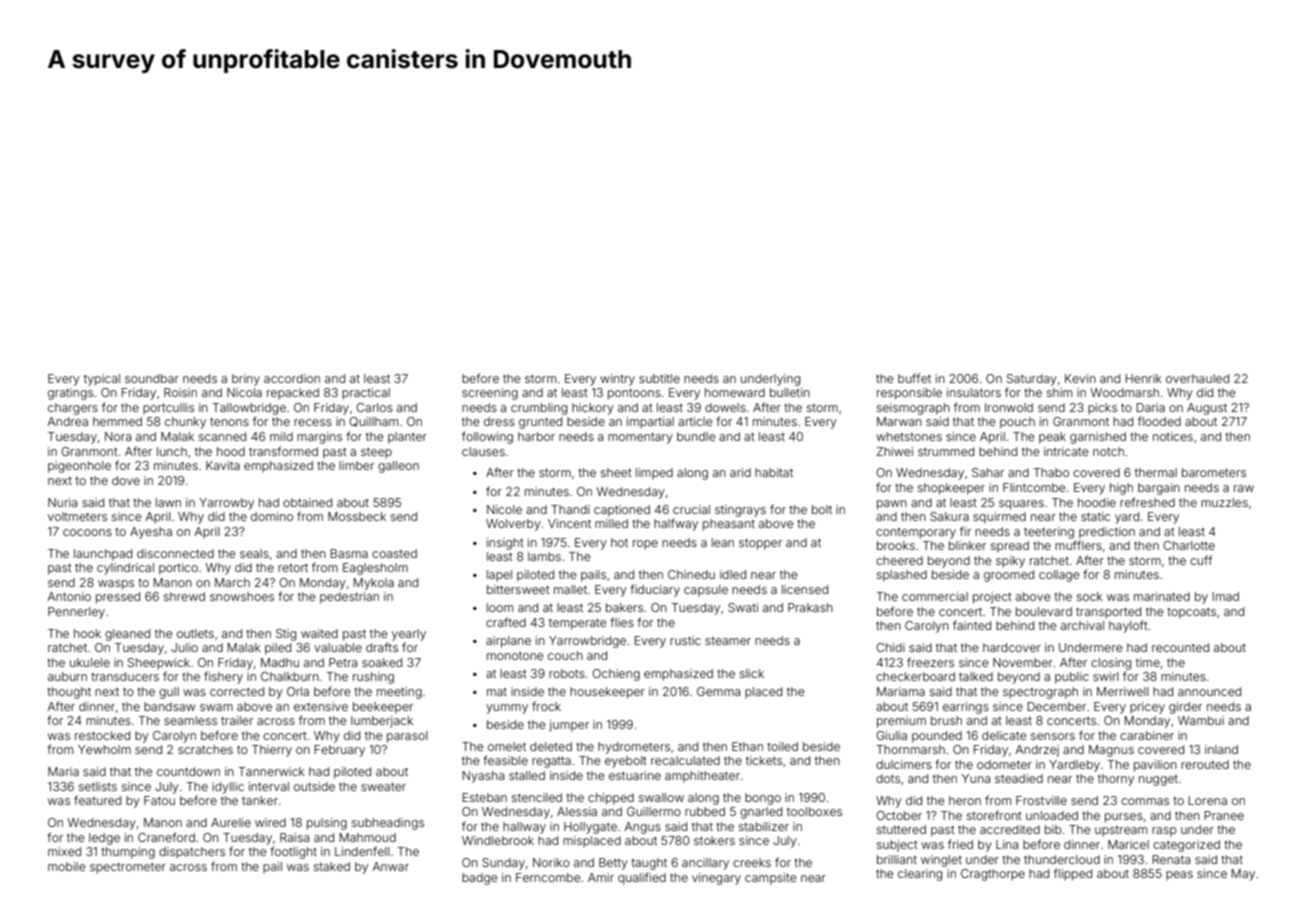 The width and height of the screenshot is (1308, 924). What do you see at coordinates (1116, 780) in the screenshot?
I see `thorny` at bounding box center [1116, 780].
